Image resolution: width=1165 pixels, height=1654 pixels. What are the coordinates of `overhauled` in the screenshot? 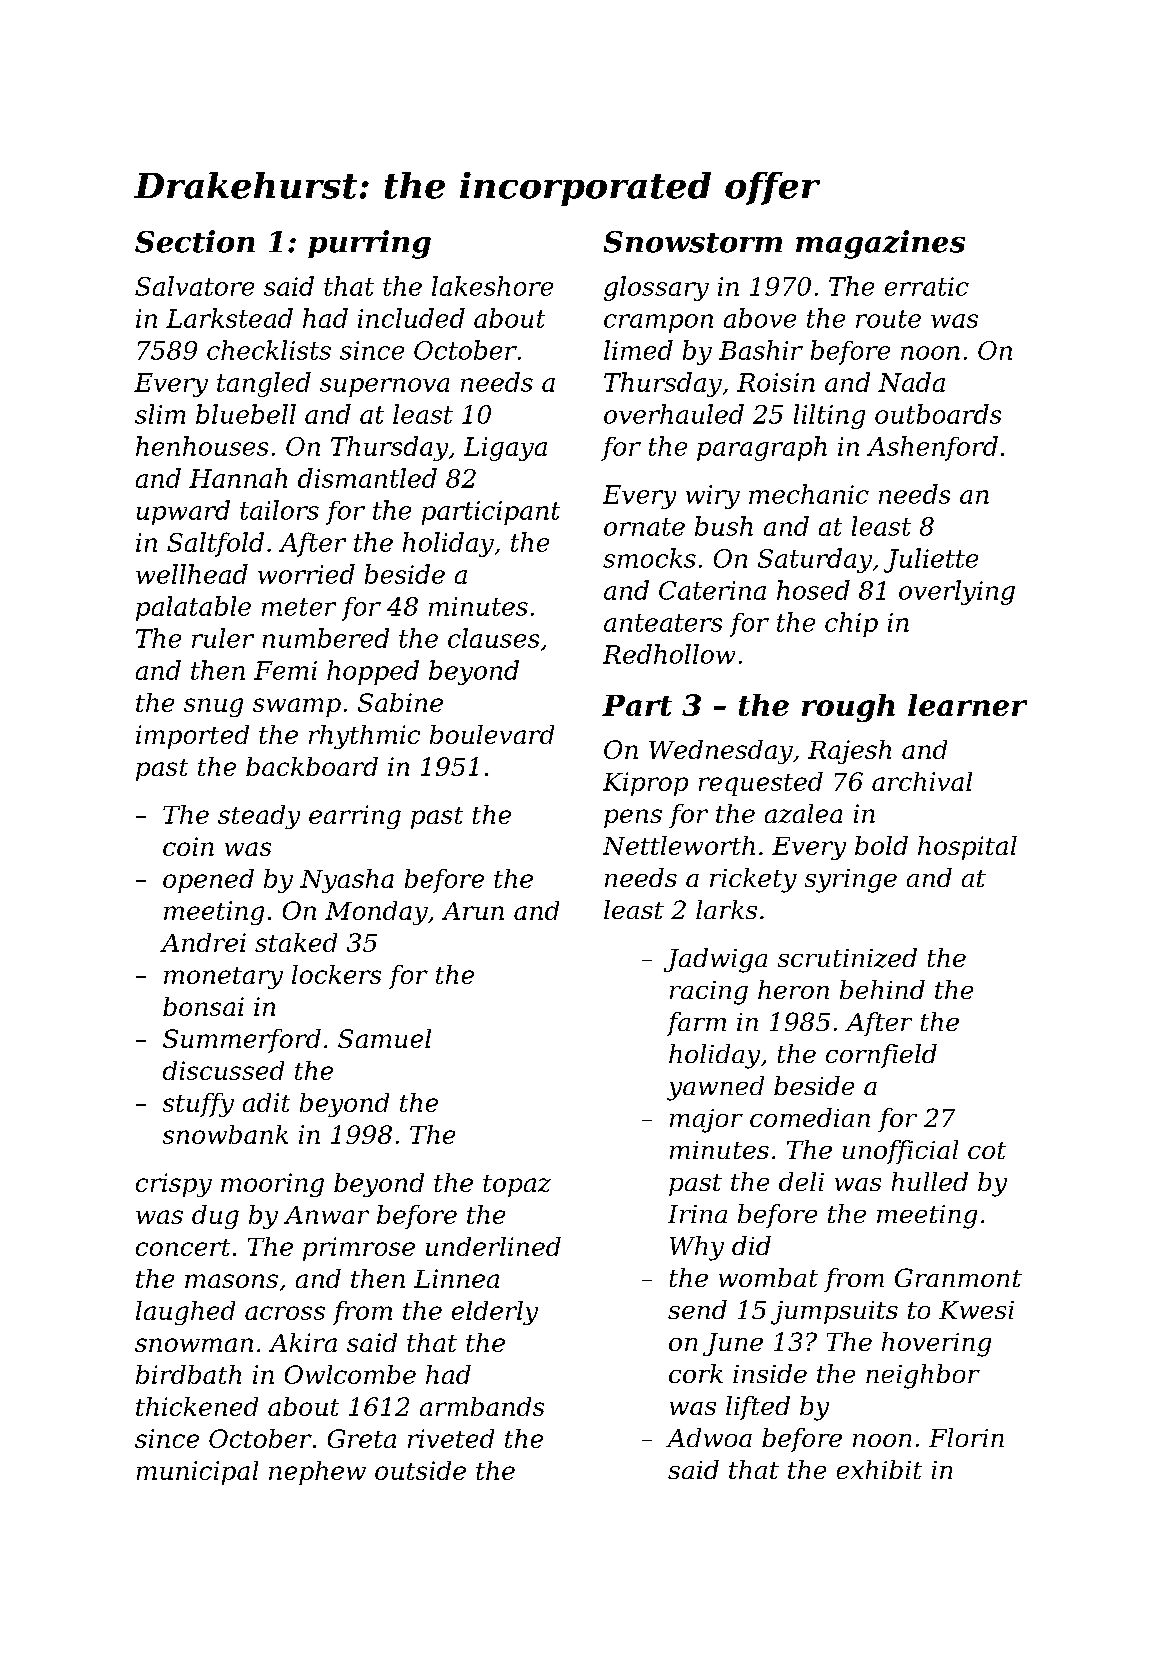 It's located at (674, 414).
